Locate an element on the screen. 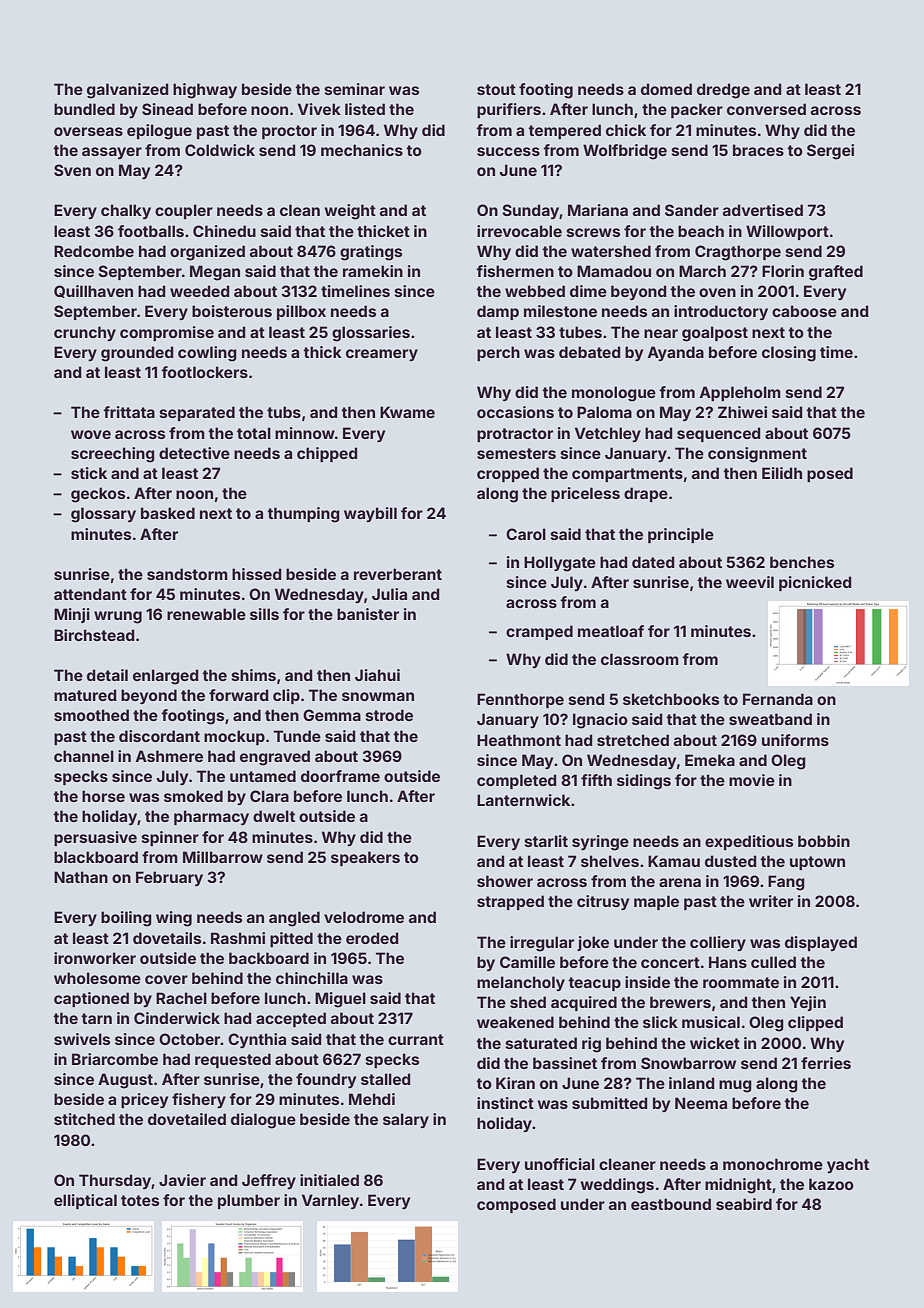 This screenshot has height=1308, width=924. galvanized is located at coordinates (127, 91).
